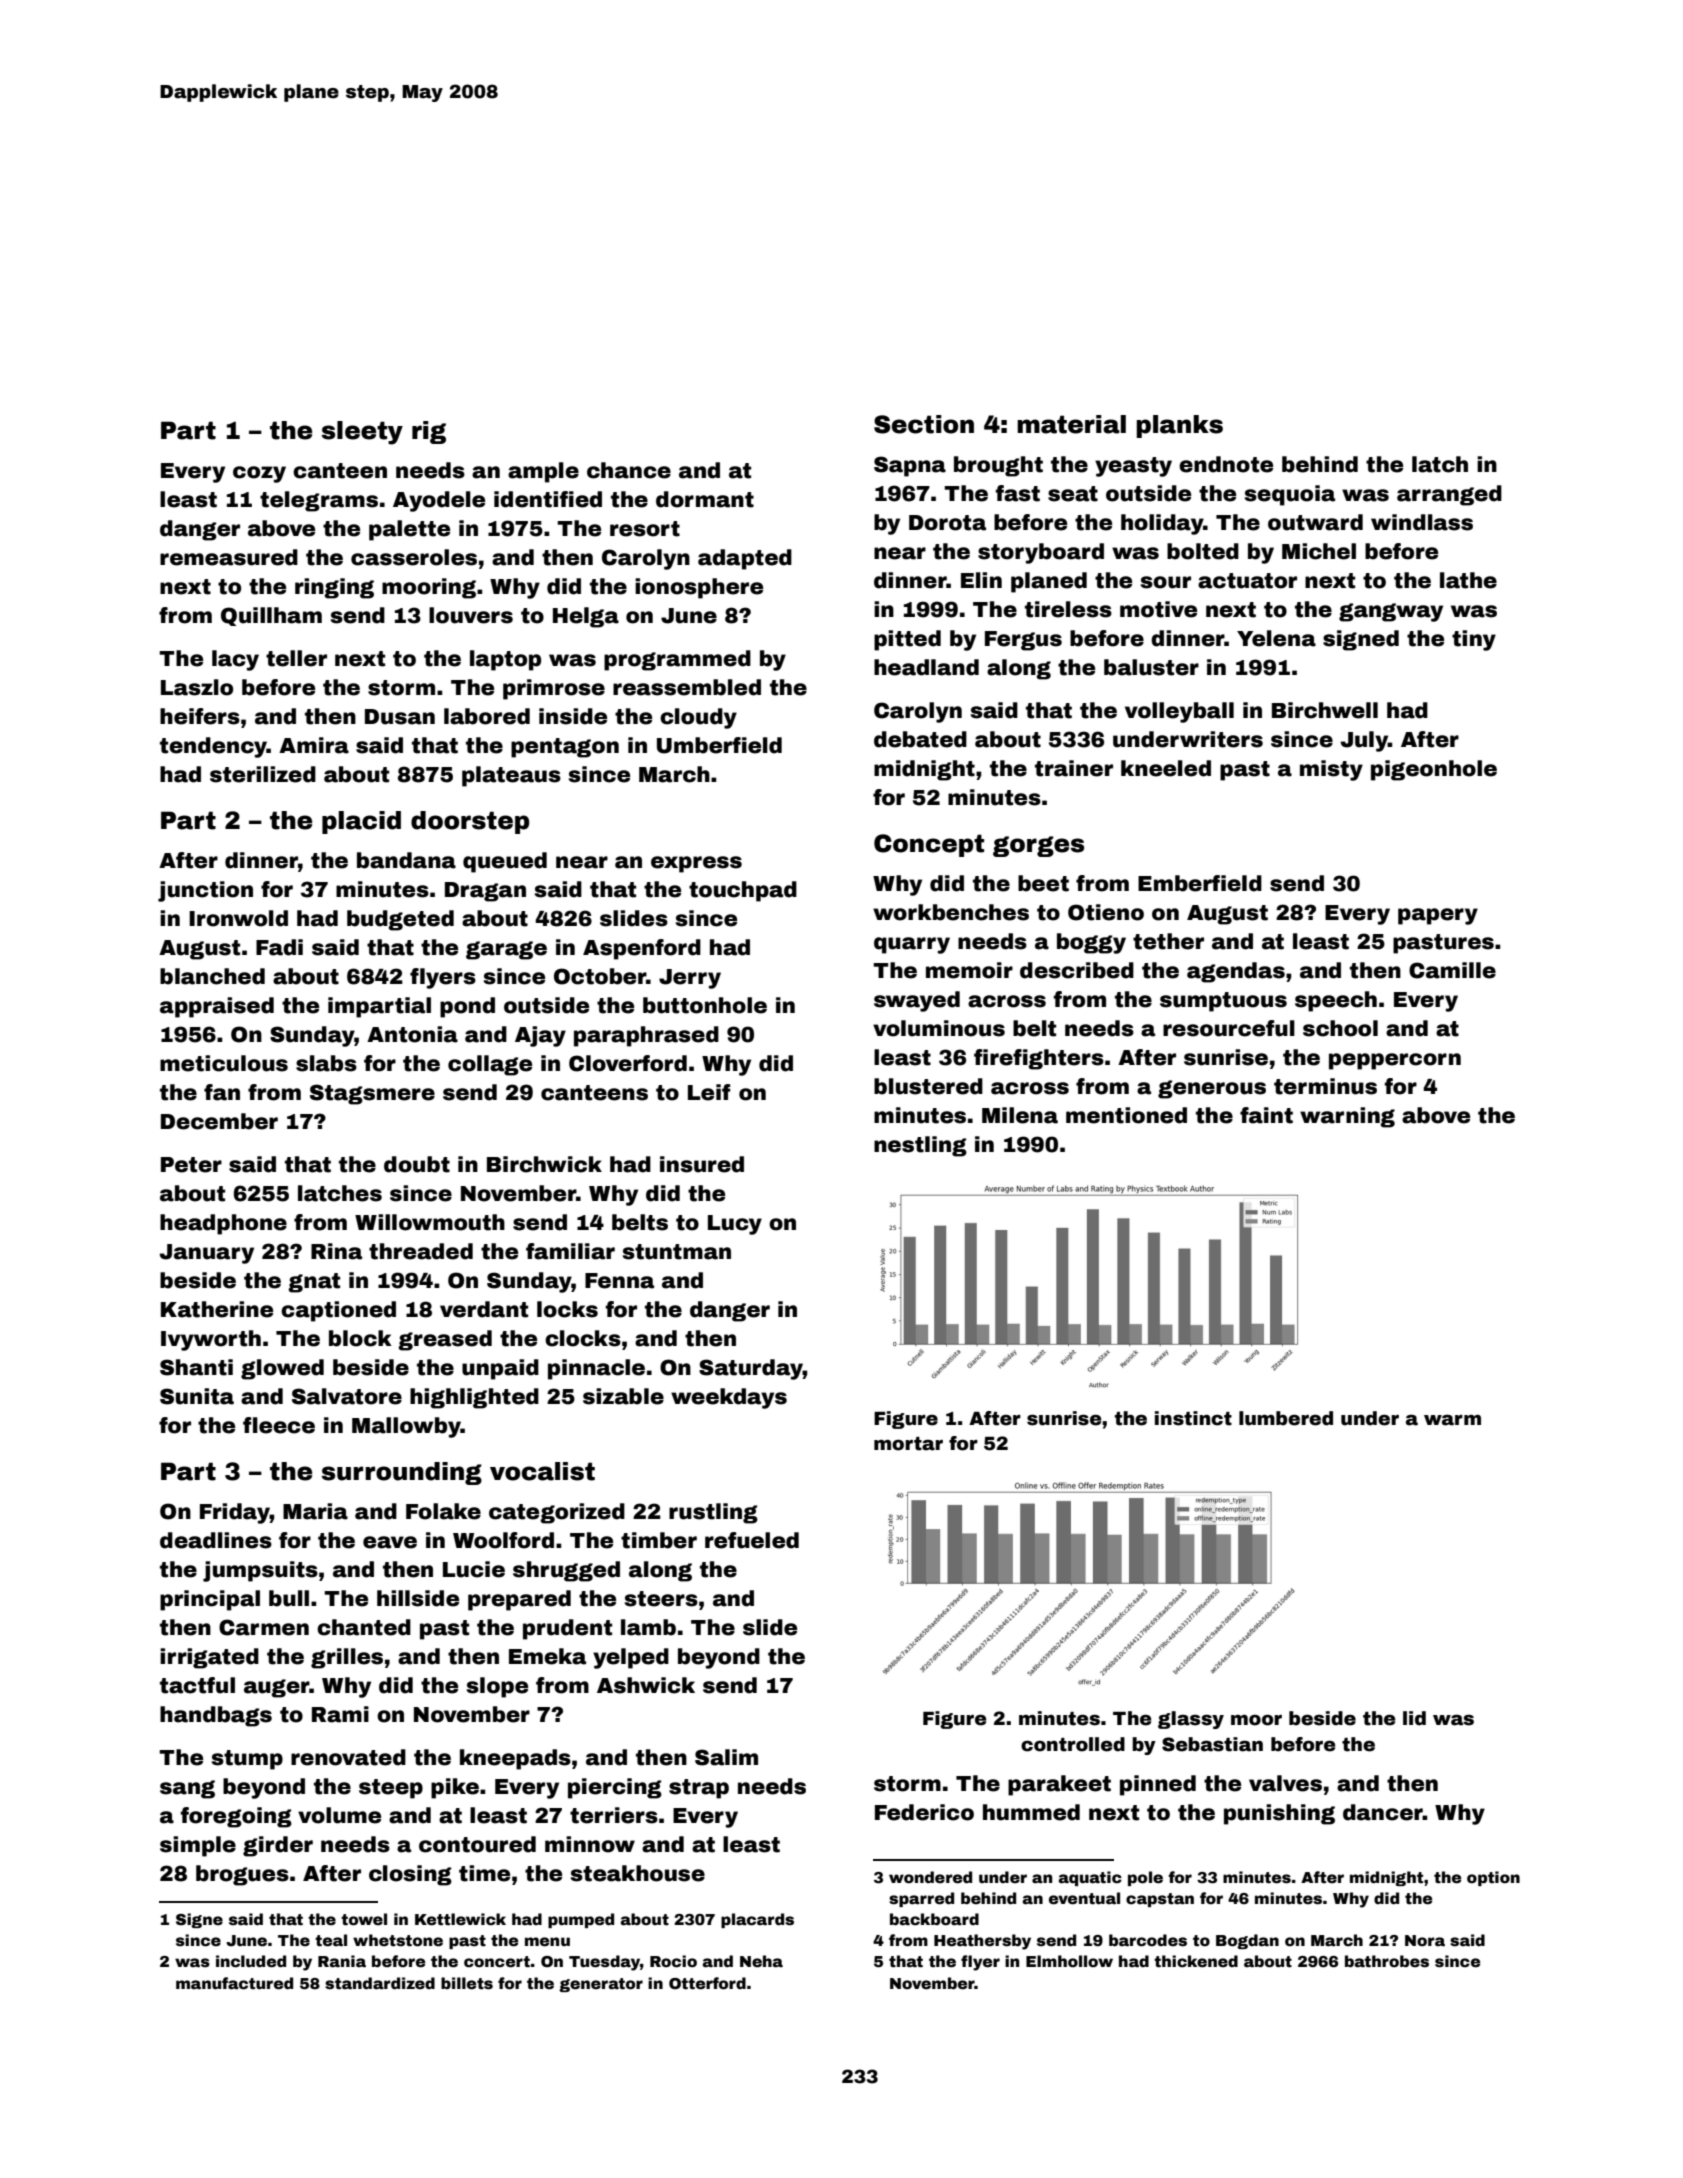 Image resolution: width=1683 pixels, height=2178 pixels. I want to click on dormant, so click(705, 499).
